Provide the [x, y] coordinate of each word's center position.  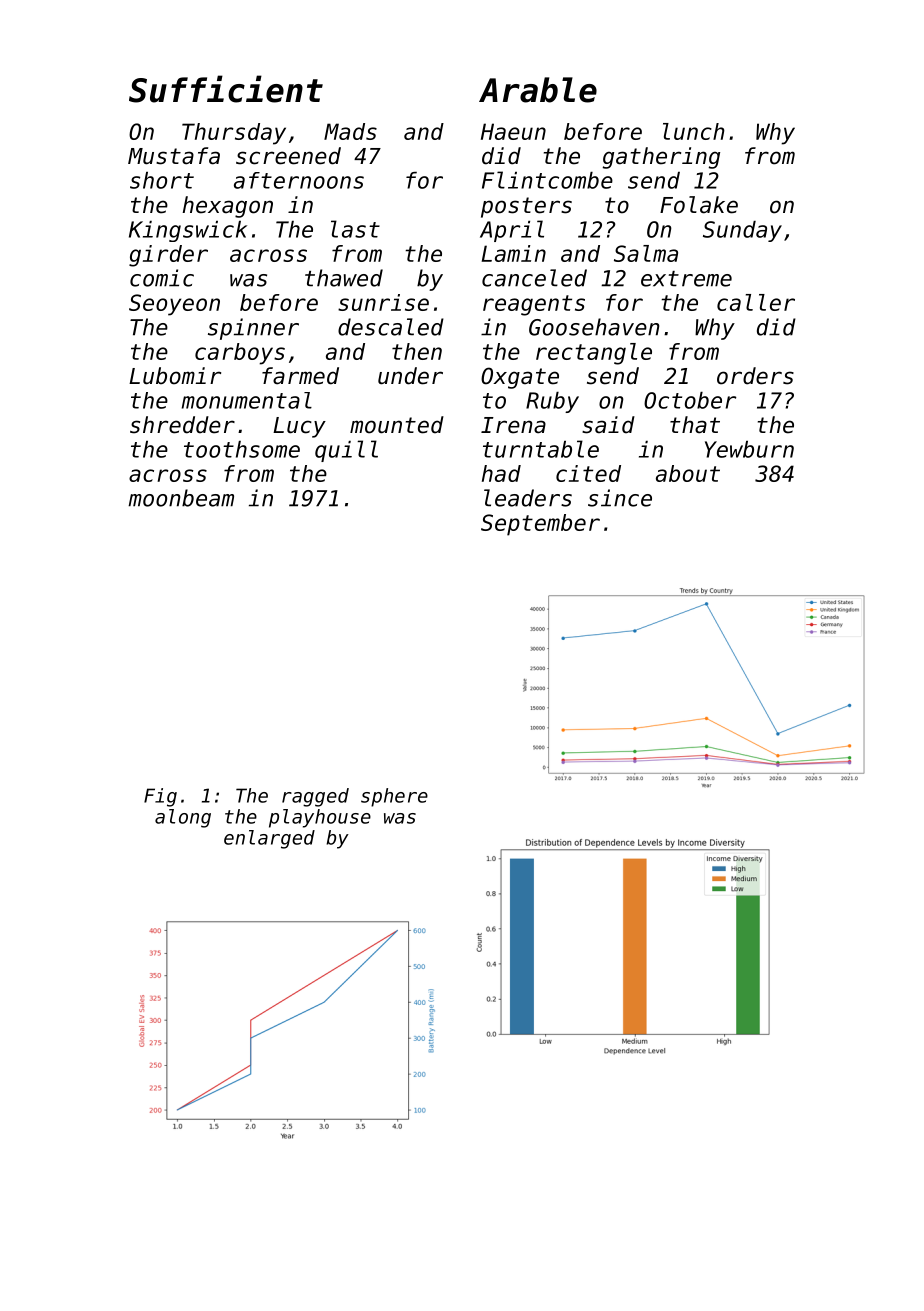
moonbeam [181, 498]
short [162, 180]
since [620, 498]
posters [526, 207]
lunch [694, 131]
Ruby [552, 402]
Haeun [513, 131]
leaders [528, 498]
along [183, 818]
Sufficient [226, 89]
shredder [182, 425]
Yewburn [749, 449]
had [501, 473]
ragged [315, 797]
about [688, 473]
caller [756, 302]
